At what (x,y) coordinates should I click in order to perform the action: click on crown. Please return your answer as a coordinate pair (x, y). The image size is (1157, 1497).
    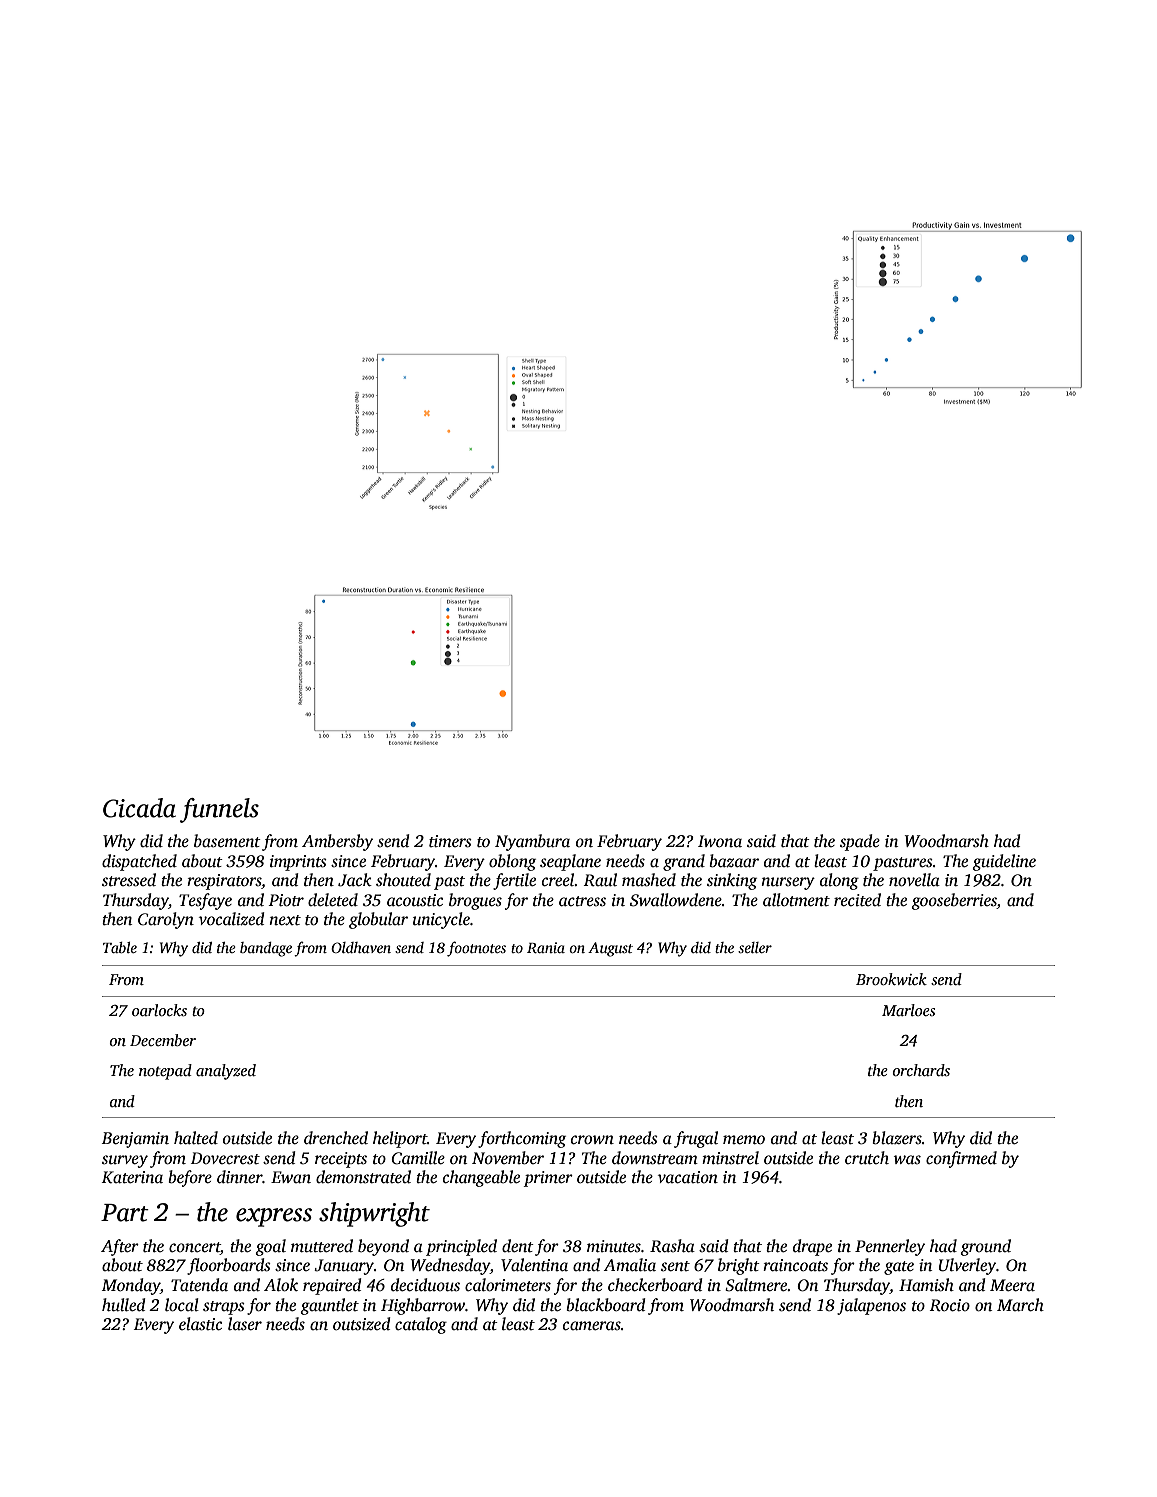
    Looking at the image, I should click on (592, 1140).
